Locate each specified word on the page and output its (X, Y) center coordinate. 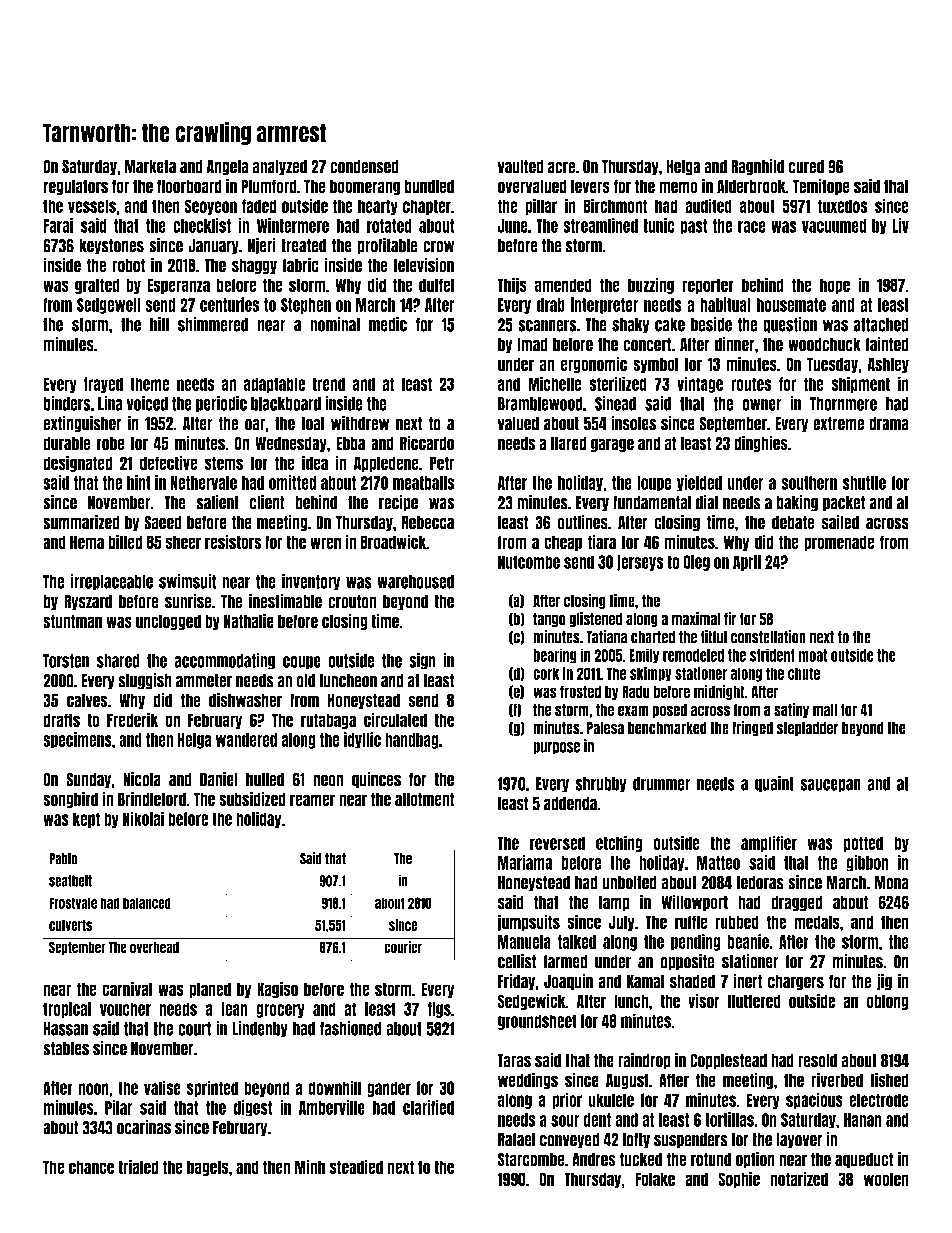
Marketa (150, 167)
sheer (183, 542)
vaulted (520, 167)
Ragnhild (757, 167)
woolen (886, 1179)
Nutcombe (529, 562)
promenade (839, 543)
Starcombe (531, 1159)
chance (91, 1167)
